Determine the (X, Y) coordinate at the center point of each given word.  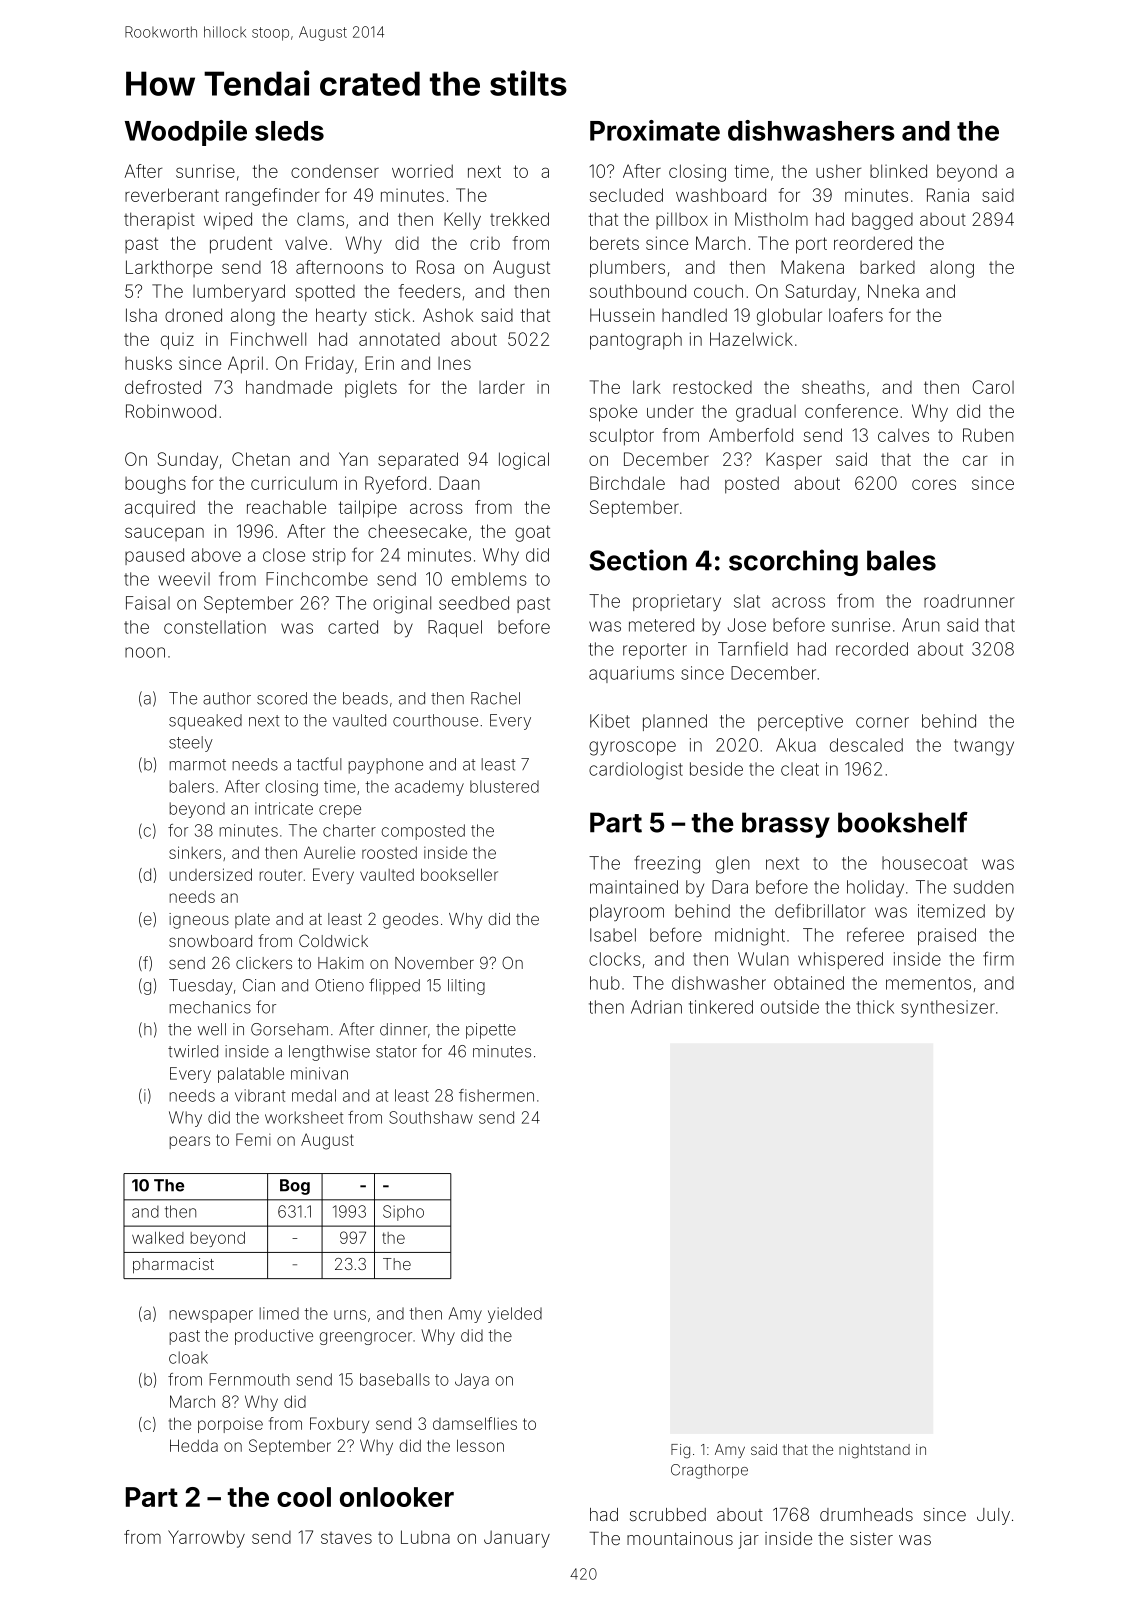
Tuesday (201, 987)
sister (871, 1538)
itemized (951, 911)
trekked (519, 219)
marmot (198, 765)
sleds (289, 131)
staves (346, 1538)
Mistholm (771, 219)
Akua (796, 745)
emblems (489, 579)
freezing (667, 864)
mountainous (680, 1538)
